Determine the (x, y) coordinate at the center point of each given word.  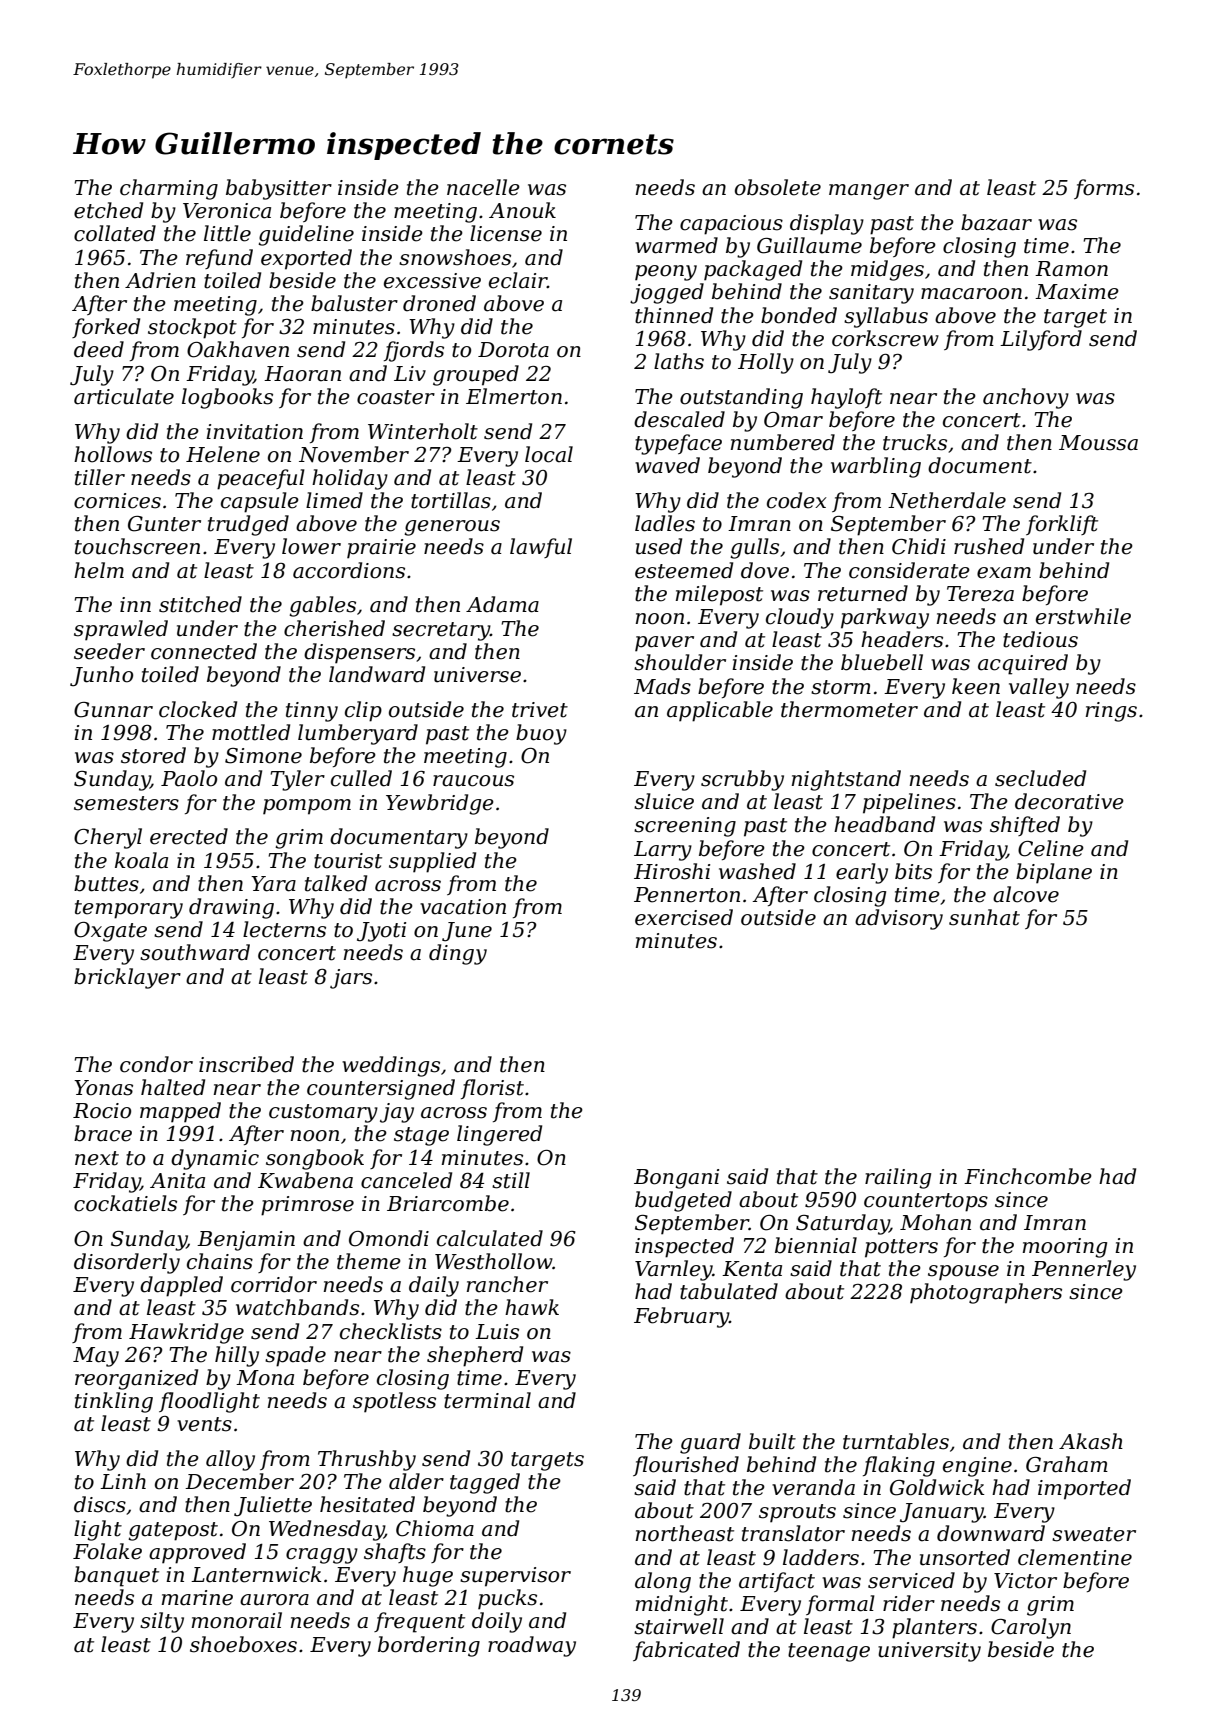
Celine (1051, 848)
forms (1104, 189)
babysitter (279, 189)
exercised (684, 917)
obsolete (778, 187)
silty (162, 1622)
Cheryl (108, 838)
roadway (532, 1646)
